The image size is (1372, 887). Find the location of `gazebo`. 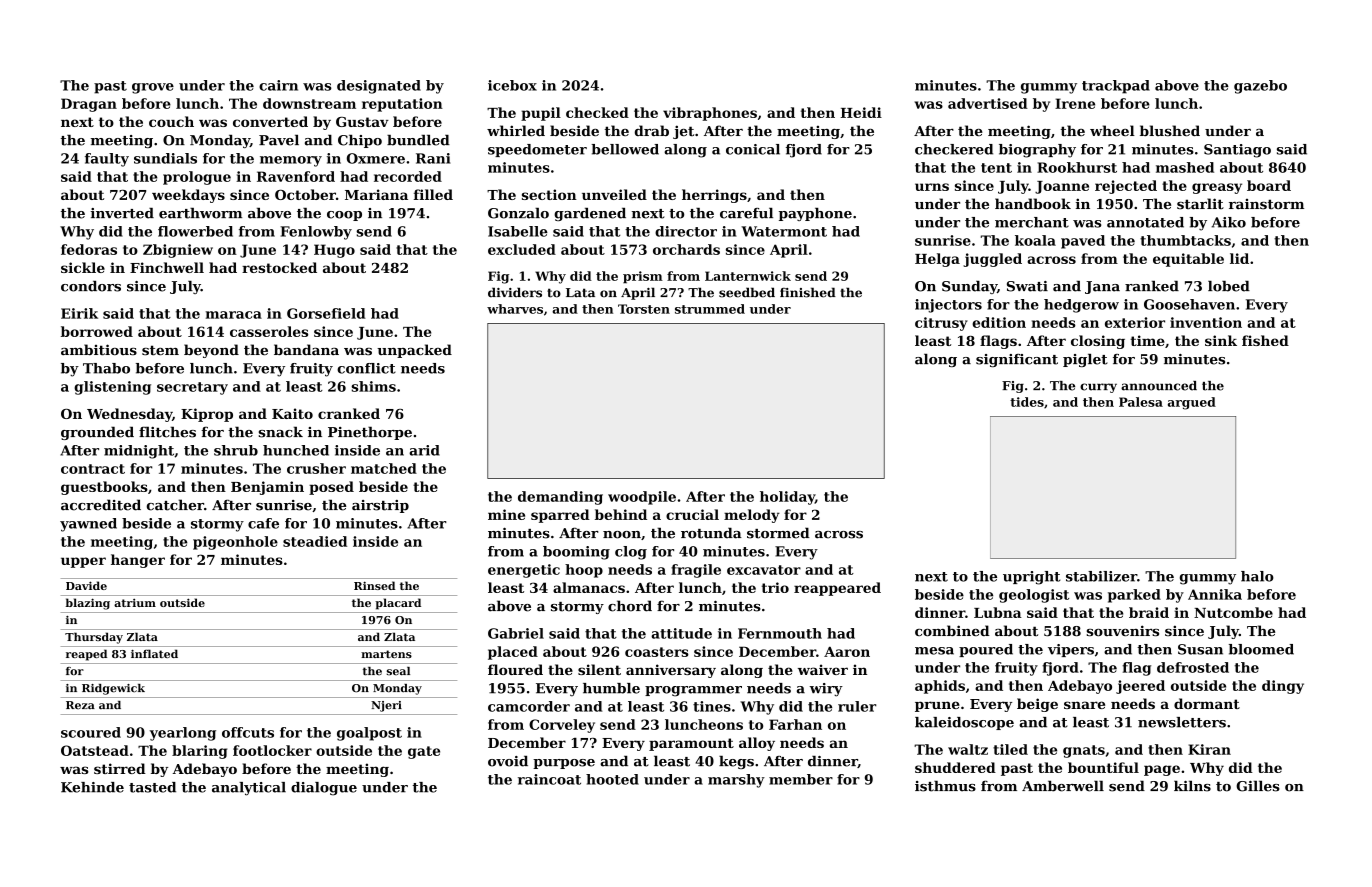

gazebo is located at coordinates (1260, 87).
